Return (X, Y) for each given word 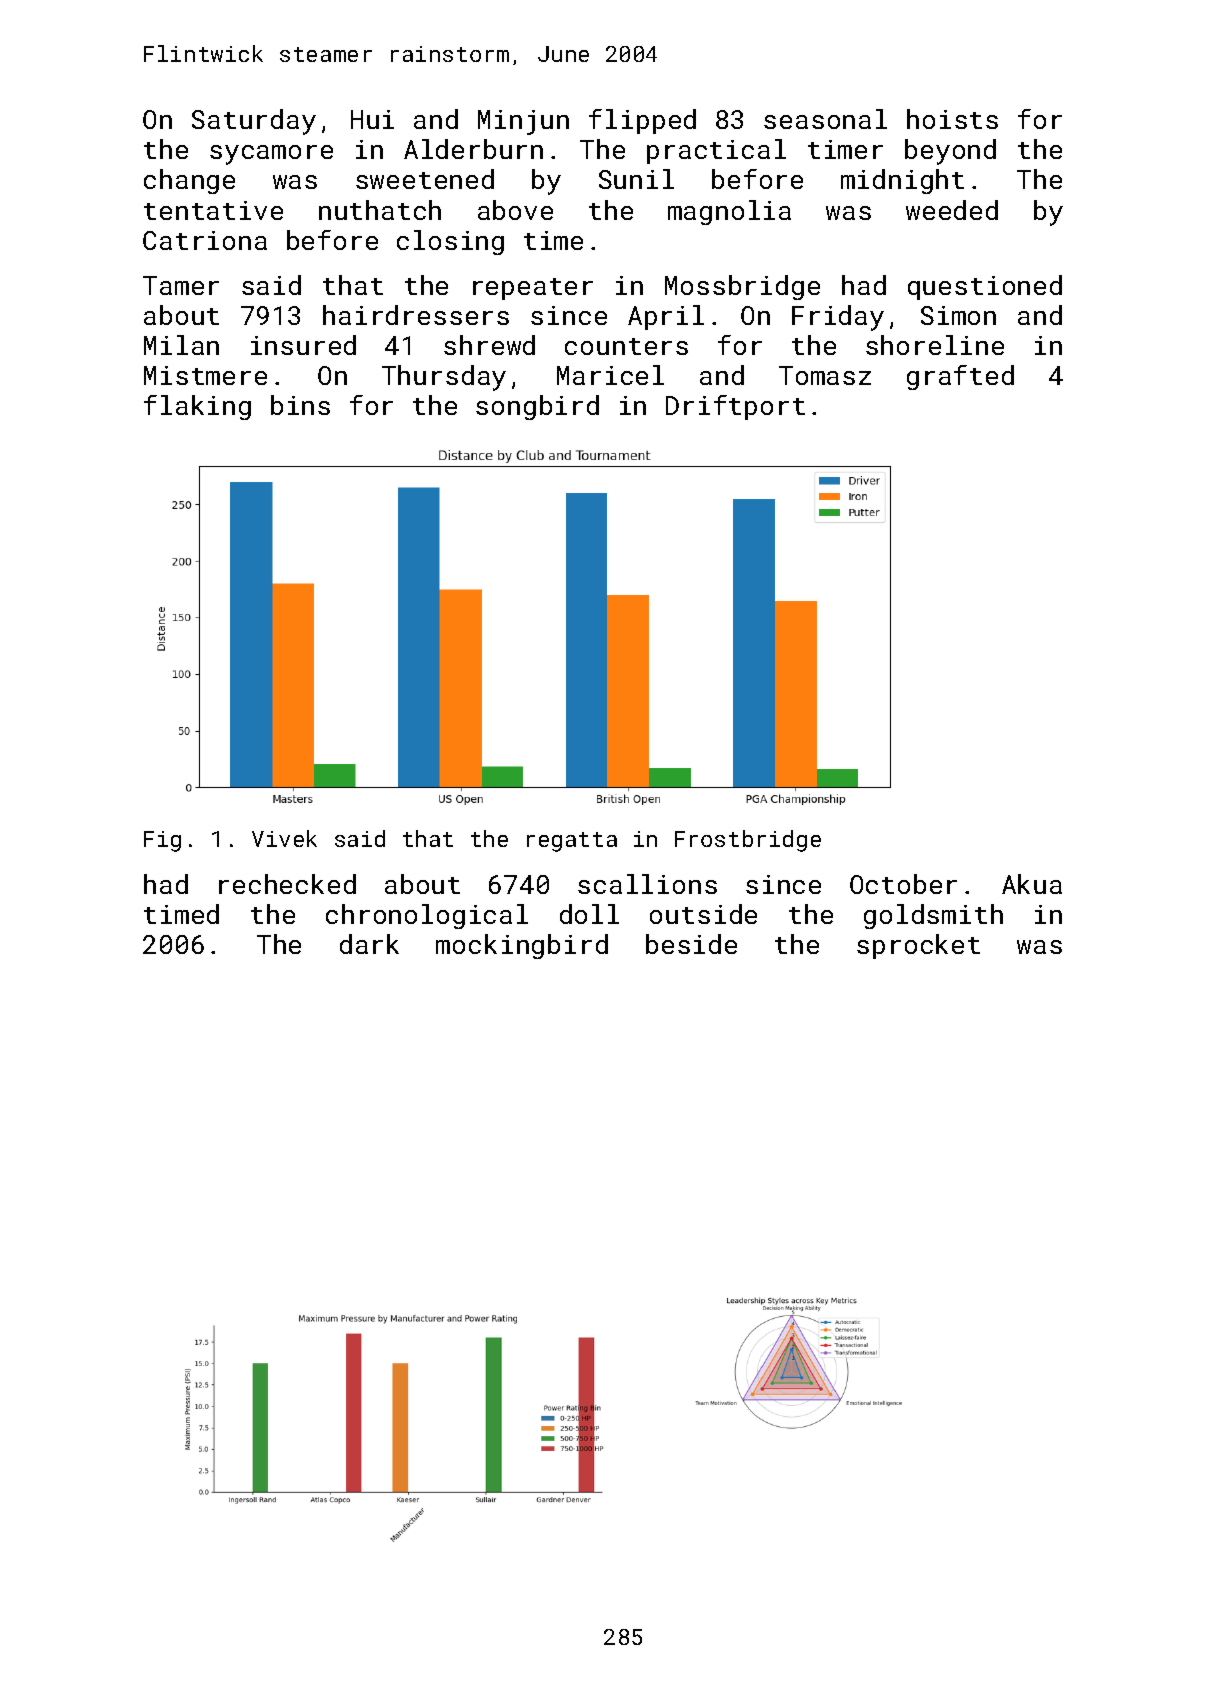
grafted (960, 377)
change (189, 181)
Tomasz (825, 375)
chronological (427, 916)
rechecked (287, 884)
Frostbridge (748, 841)
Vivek (284, 838)
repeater (533, 289)
